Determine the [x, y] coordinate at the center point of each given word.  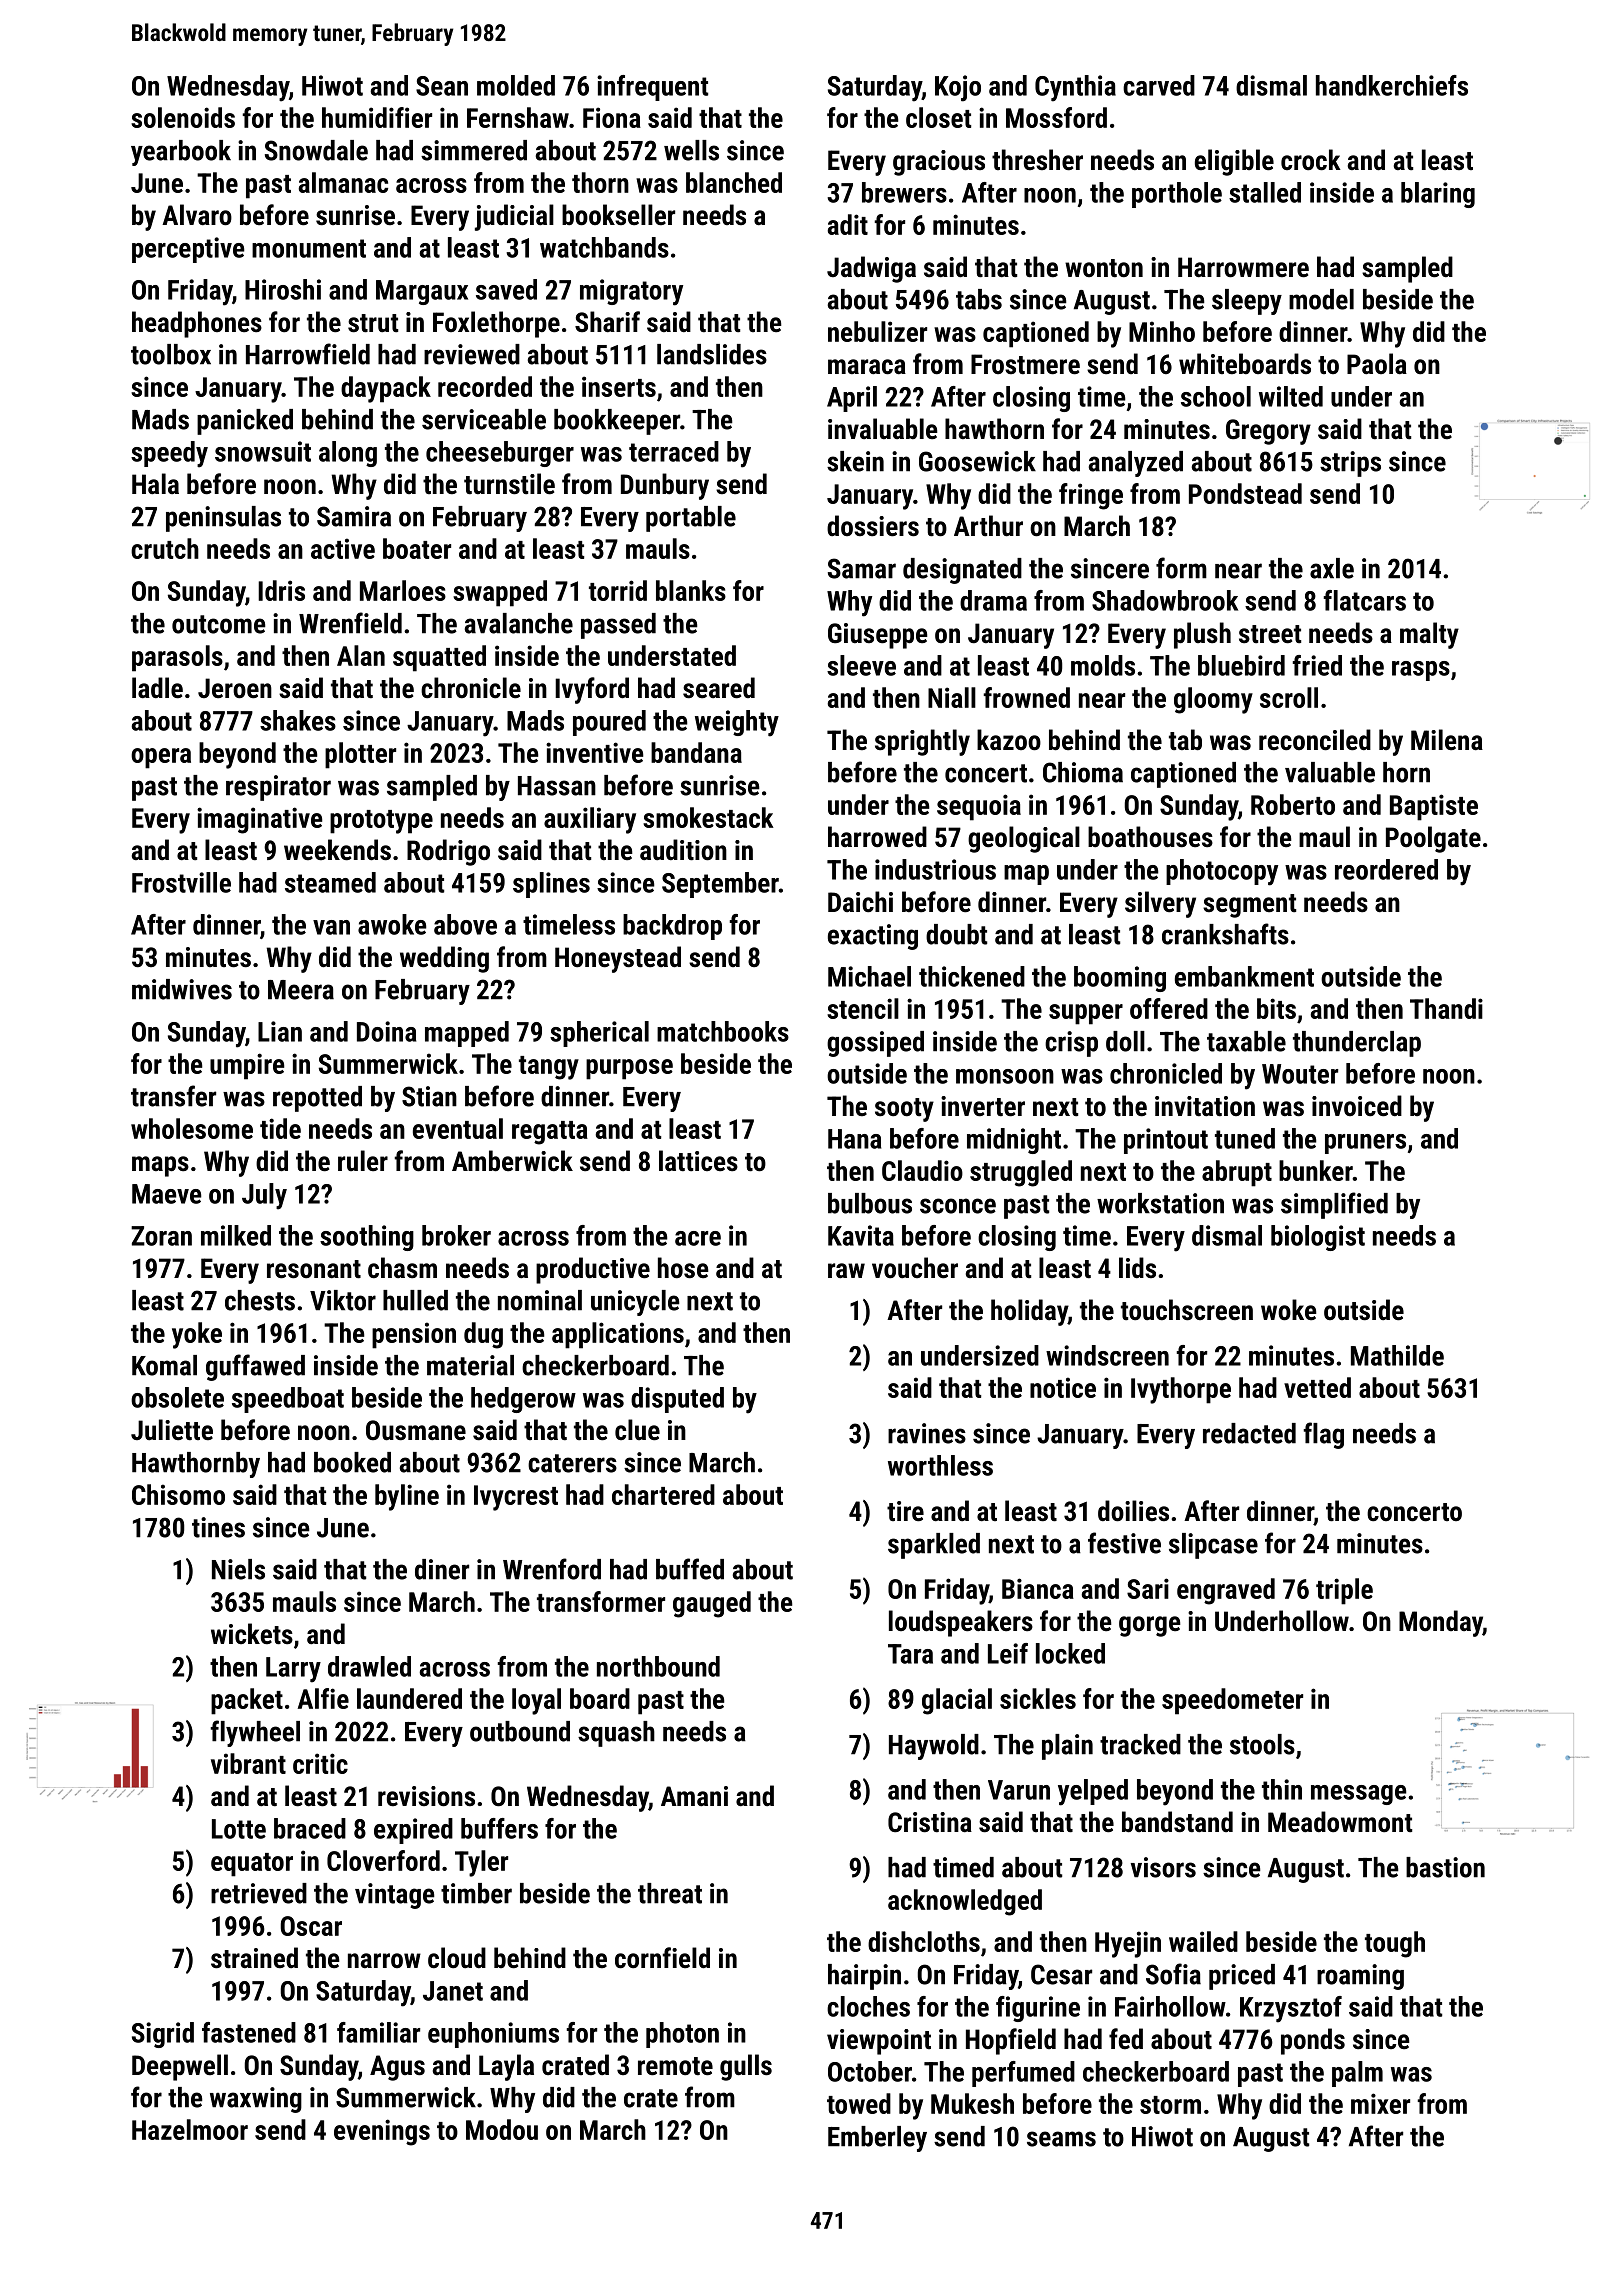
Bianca [1038, 1588]
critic [320, 1763]
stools [1262, 1744]
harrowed [877, 837]
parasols [177, 658]
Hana [854, 1139]
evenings [382, 2132]
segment [1249, 906]
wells [691, 150]
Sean [442, 86]
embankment [1244, 976]
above [465, 924]
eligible [1234, 162]
